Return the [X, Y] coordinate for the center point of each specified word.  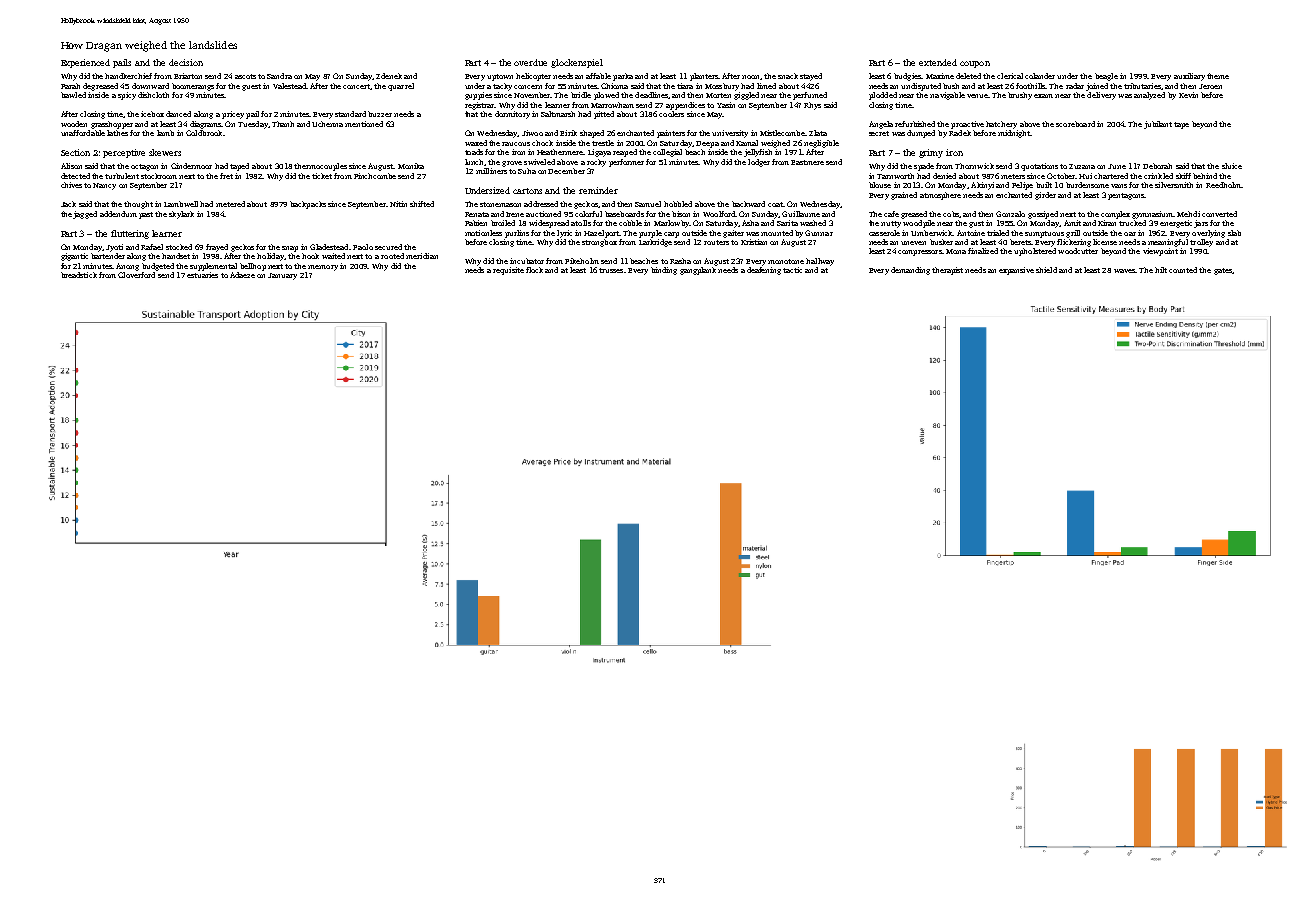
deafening [764, 271]
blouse [880, 185]
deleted [968, 76]
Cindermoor [191, 166]
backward [748, 204]
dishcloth [153, 95]
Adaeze [242, 275]
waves [1124, 271]
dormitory [512, 115]
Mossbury [722, 87]
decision [186, 62]
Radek [960, 133]
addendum [118, 214]
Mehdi [1188, 214]
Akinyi [982, 186]
